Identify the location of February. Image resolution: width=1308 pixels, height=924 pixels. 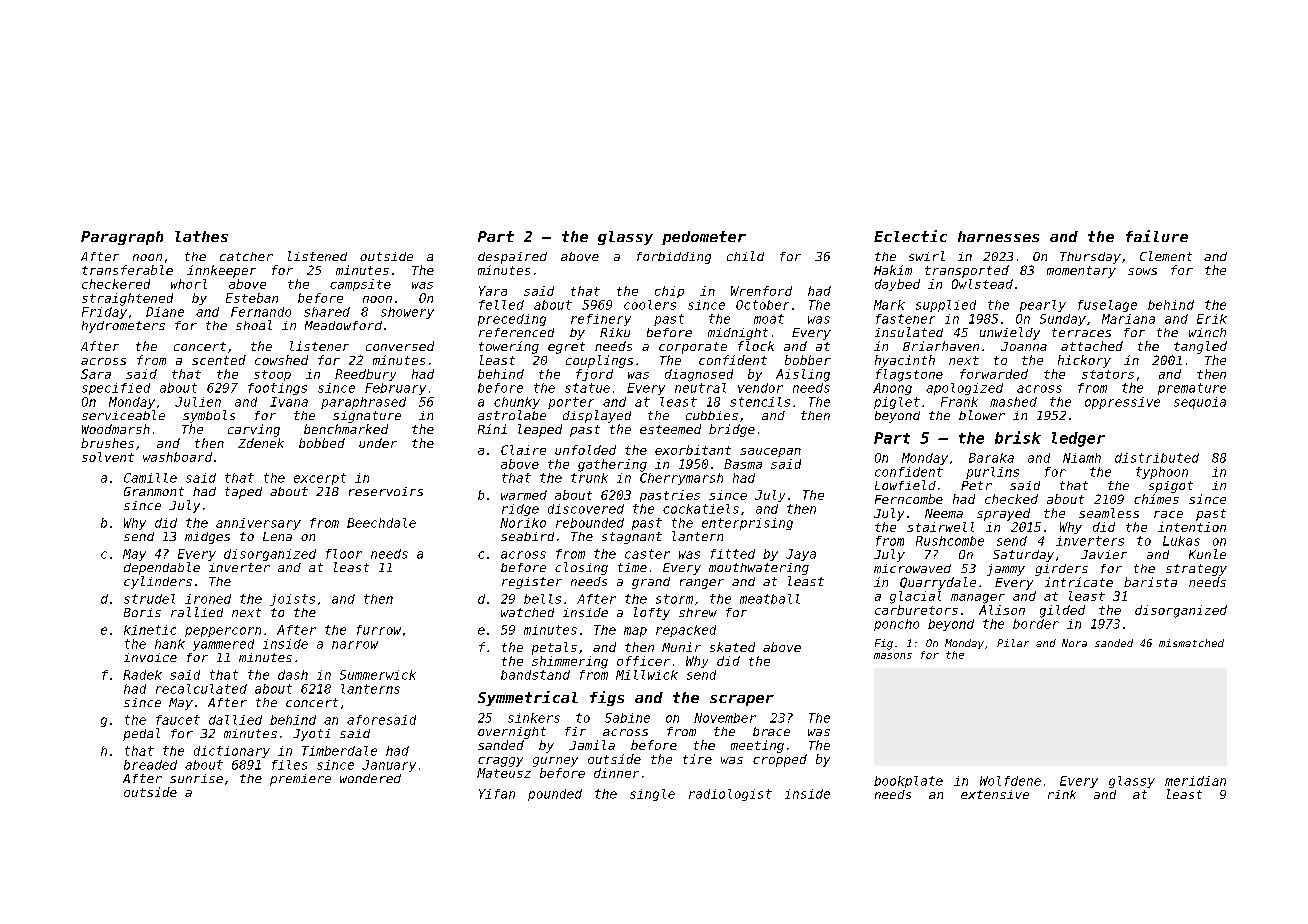
(395, 389).
